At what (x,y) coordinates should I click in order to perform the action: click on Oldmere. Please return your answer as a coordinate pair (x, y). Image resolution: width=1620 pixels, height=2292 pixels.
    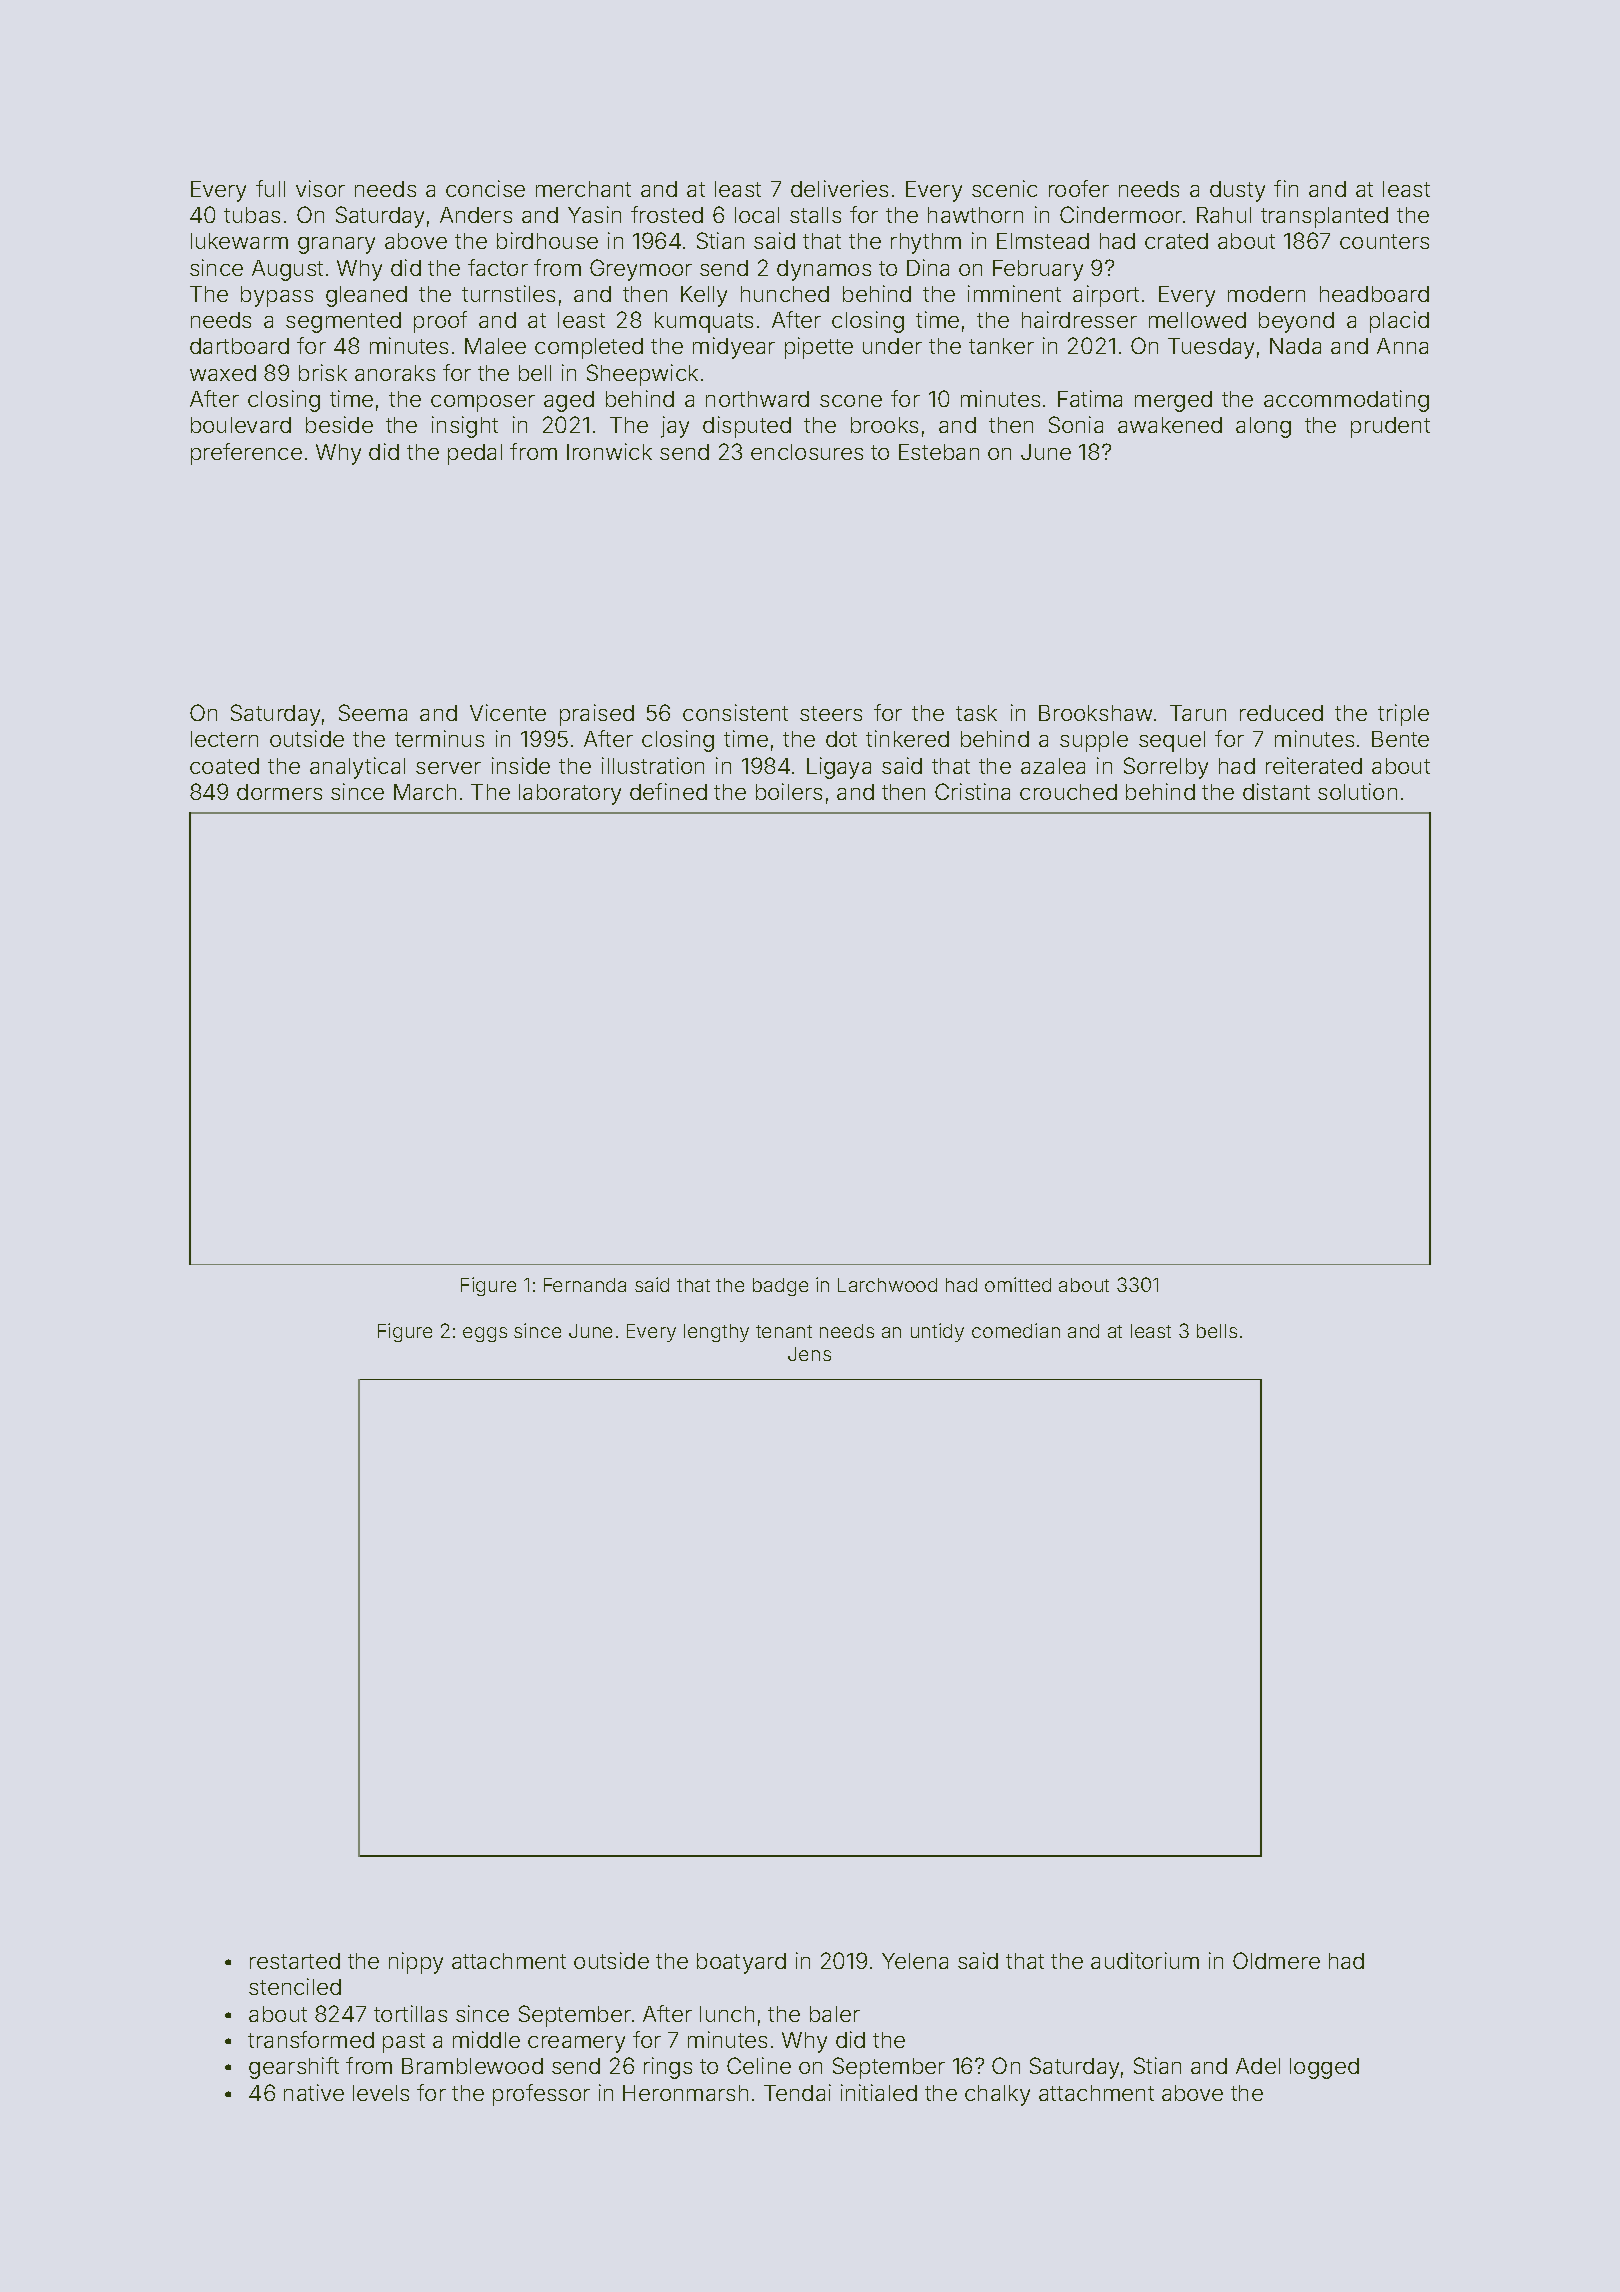
    Looking at the image, I should click on (1276, 1960).
